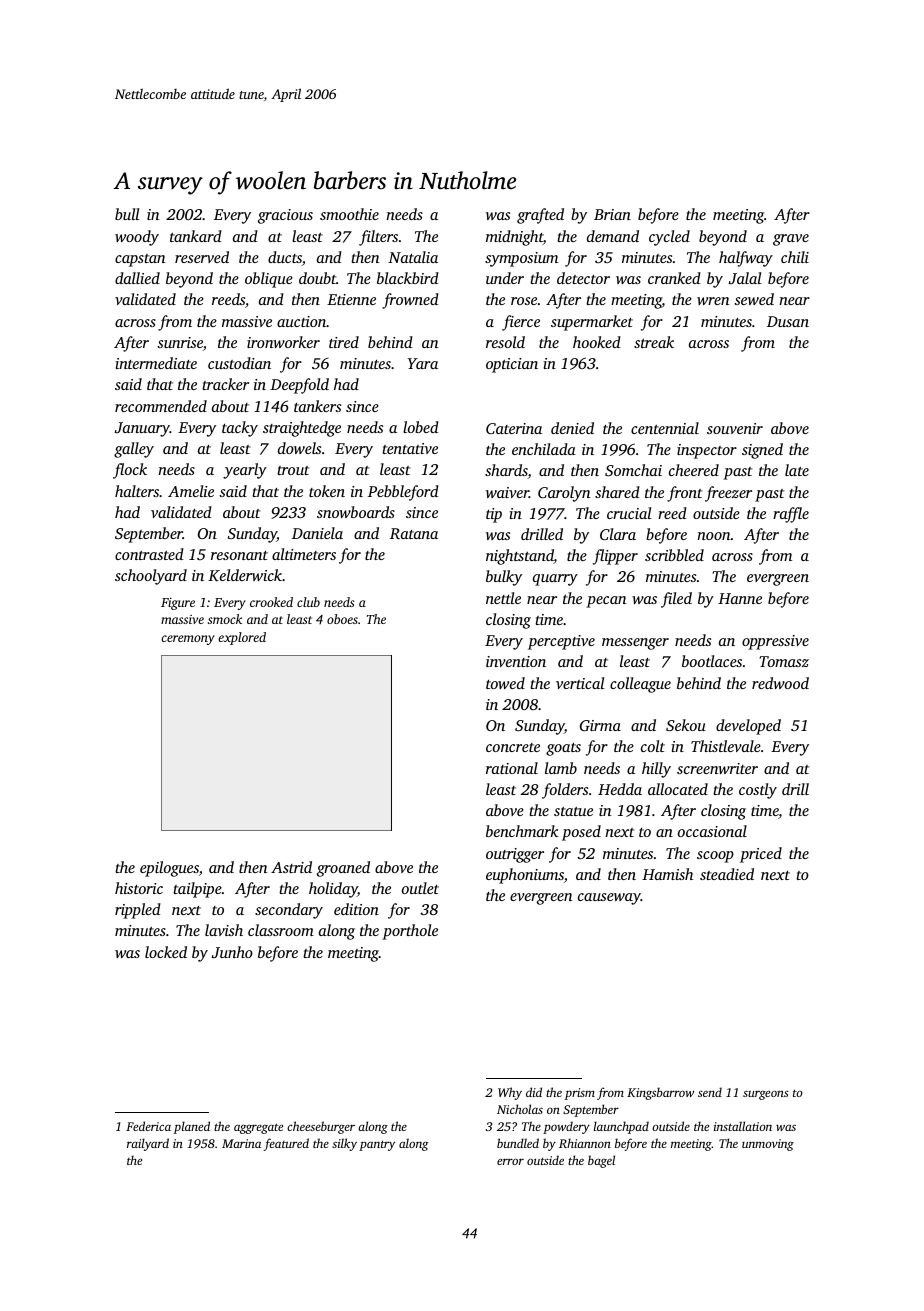 This document has width=924, height=1311. Describe the element at coordinates (299, 386) in the document. I see `Deepfold` at that location.
